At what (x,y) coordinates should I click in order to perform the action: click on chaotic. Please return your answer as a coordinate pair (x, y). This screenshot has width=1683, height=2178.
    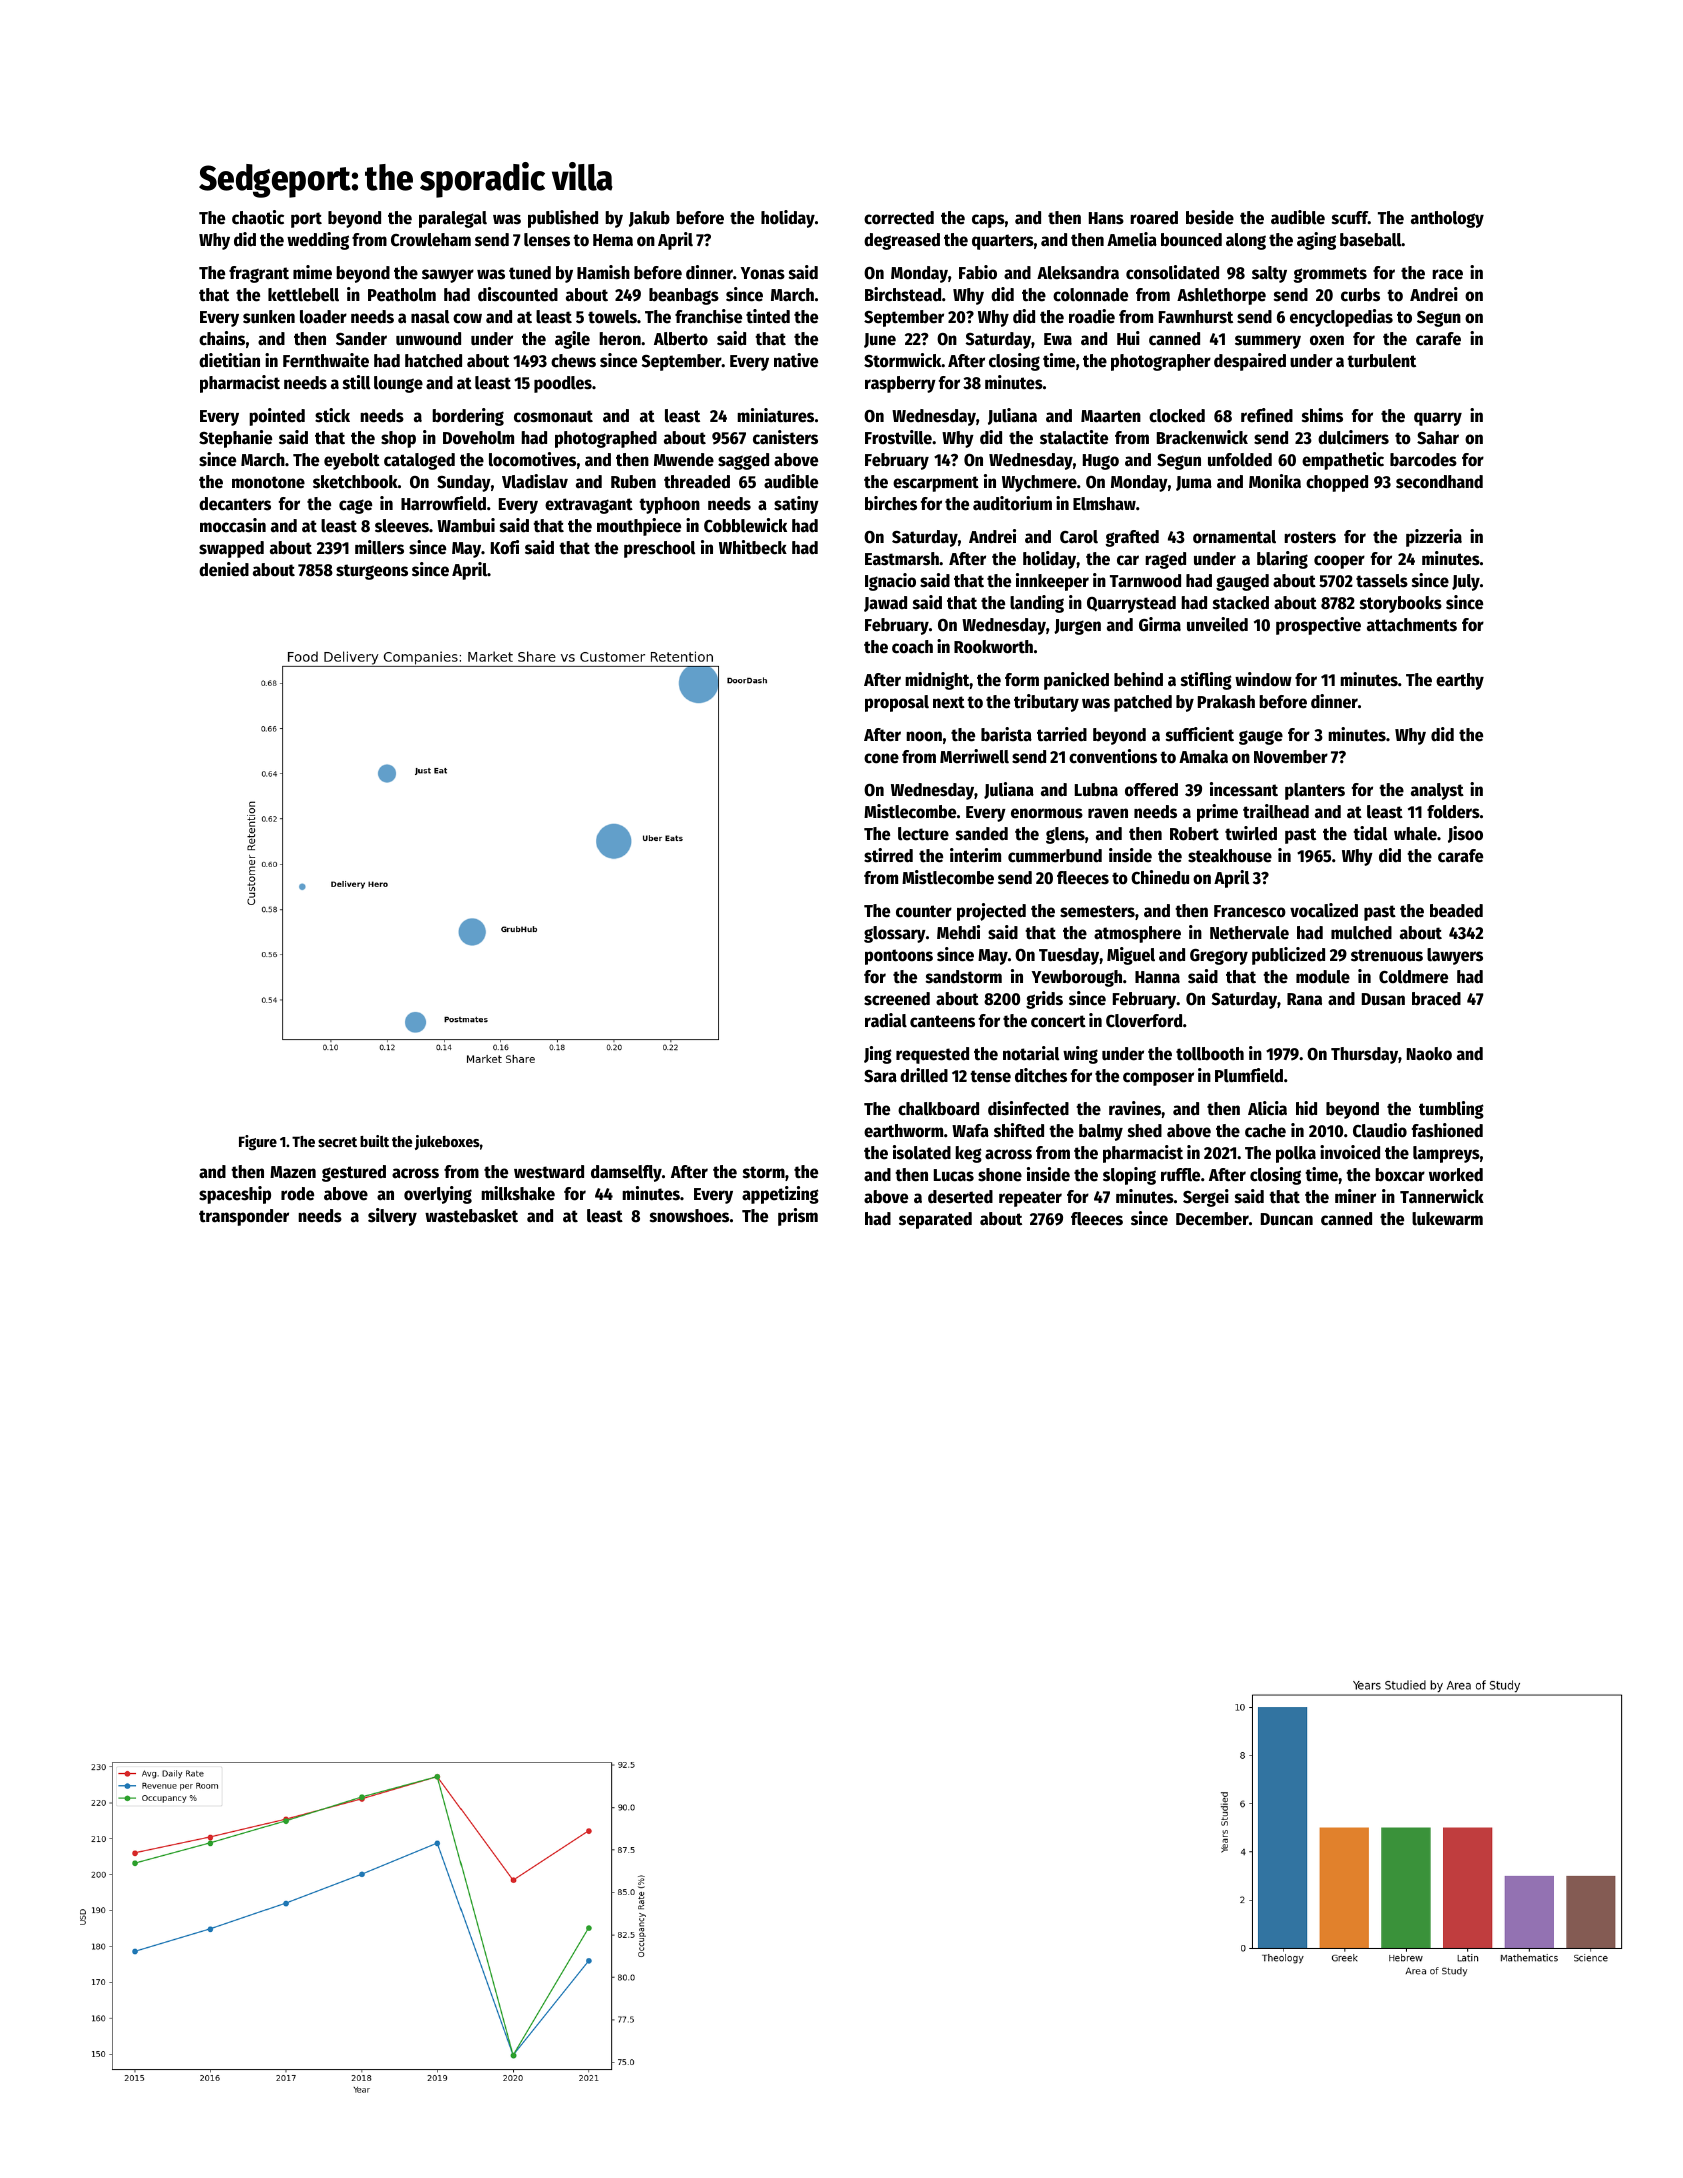
    Looking at the image, I should click on (258, 217).
